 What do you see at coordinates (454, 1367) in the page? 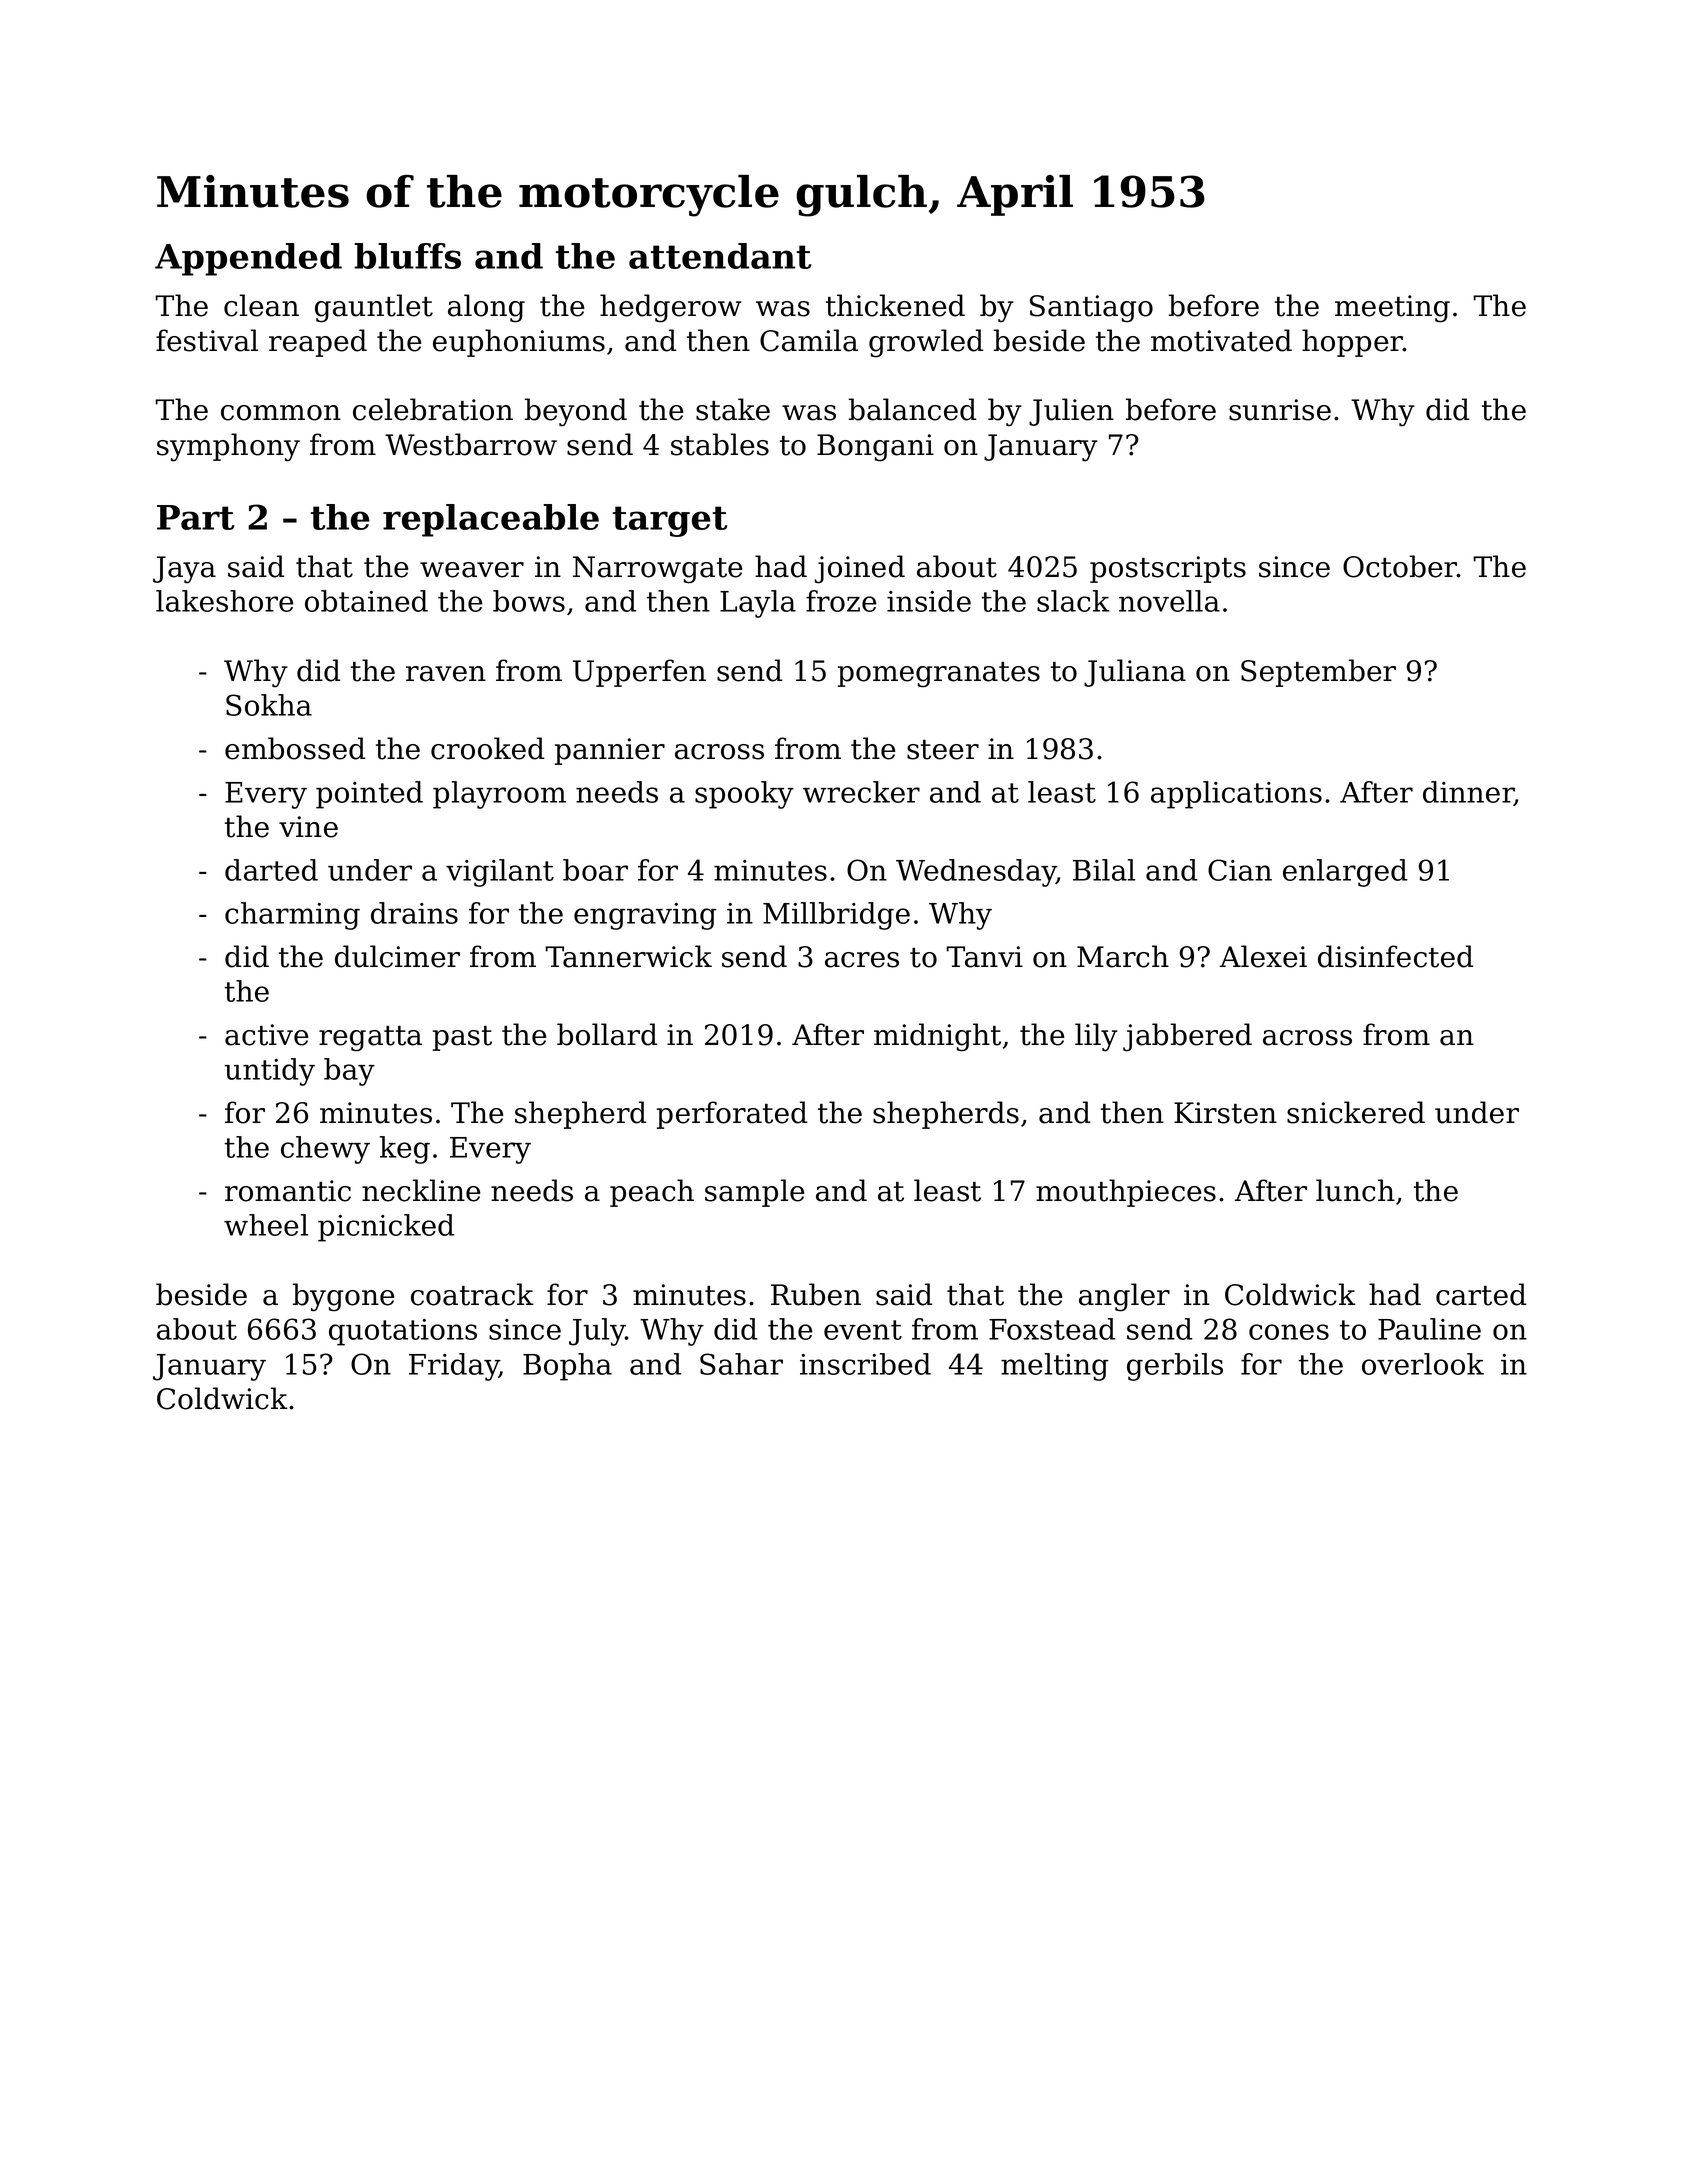
I see `Friday` at bounding box center [454, 1367].
